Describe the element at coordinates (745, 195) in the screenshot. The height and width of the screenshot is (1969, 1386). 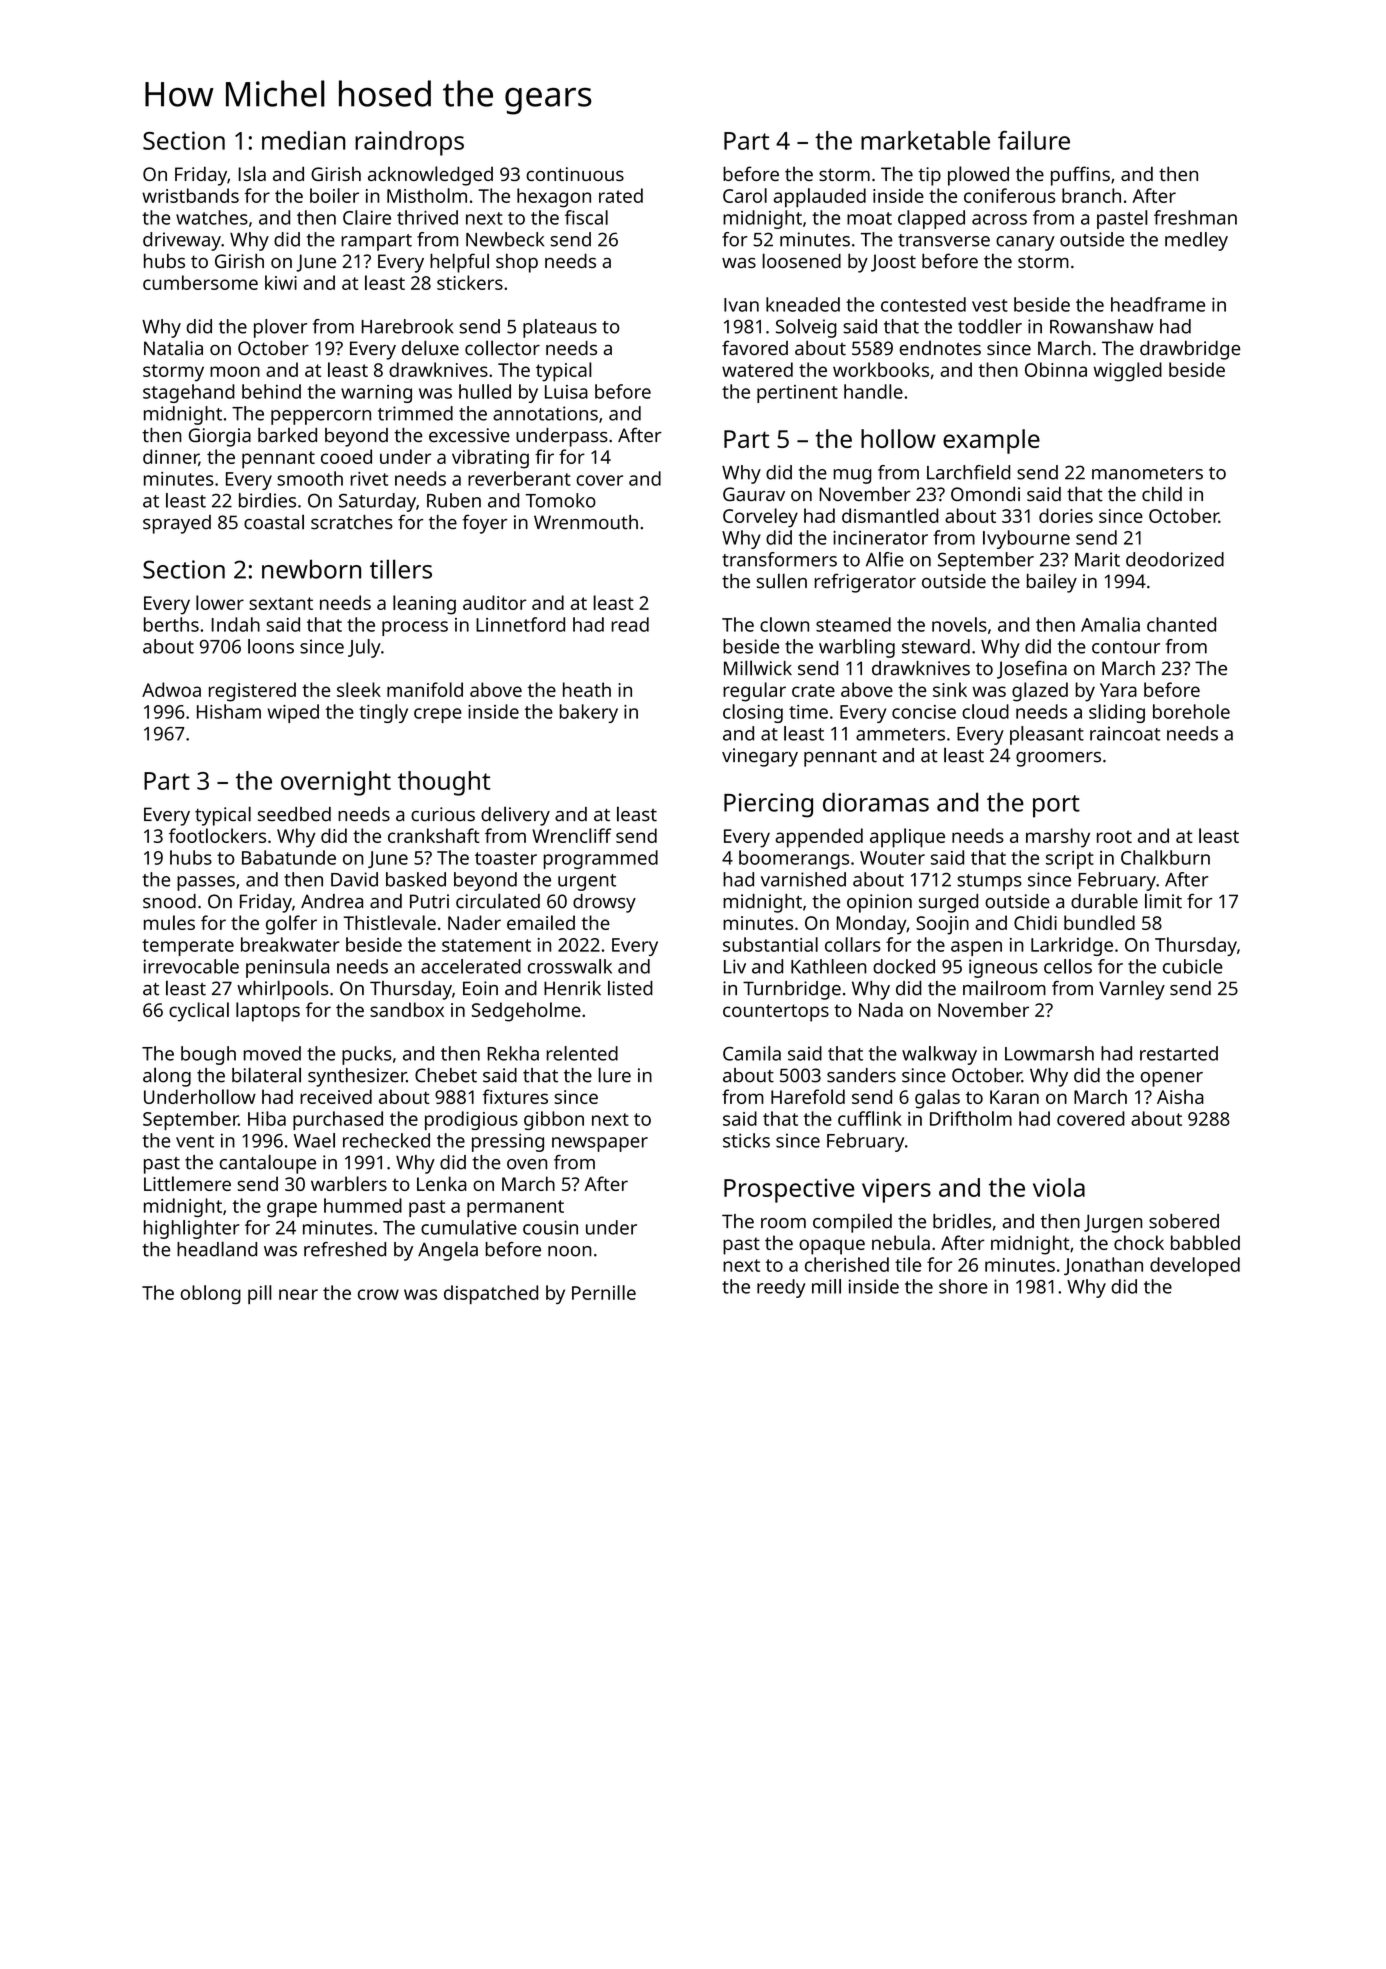
I see `Carol` at that location.
